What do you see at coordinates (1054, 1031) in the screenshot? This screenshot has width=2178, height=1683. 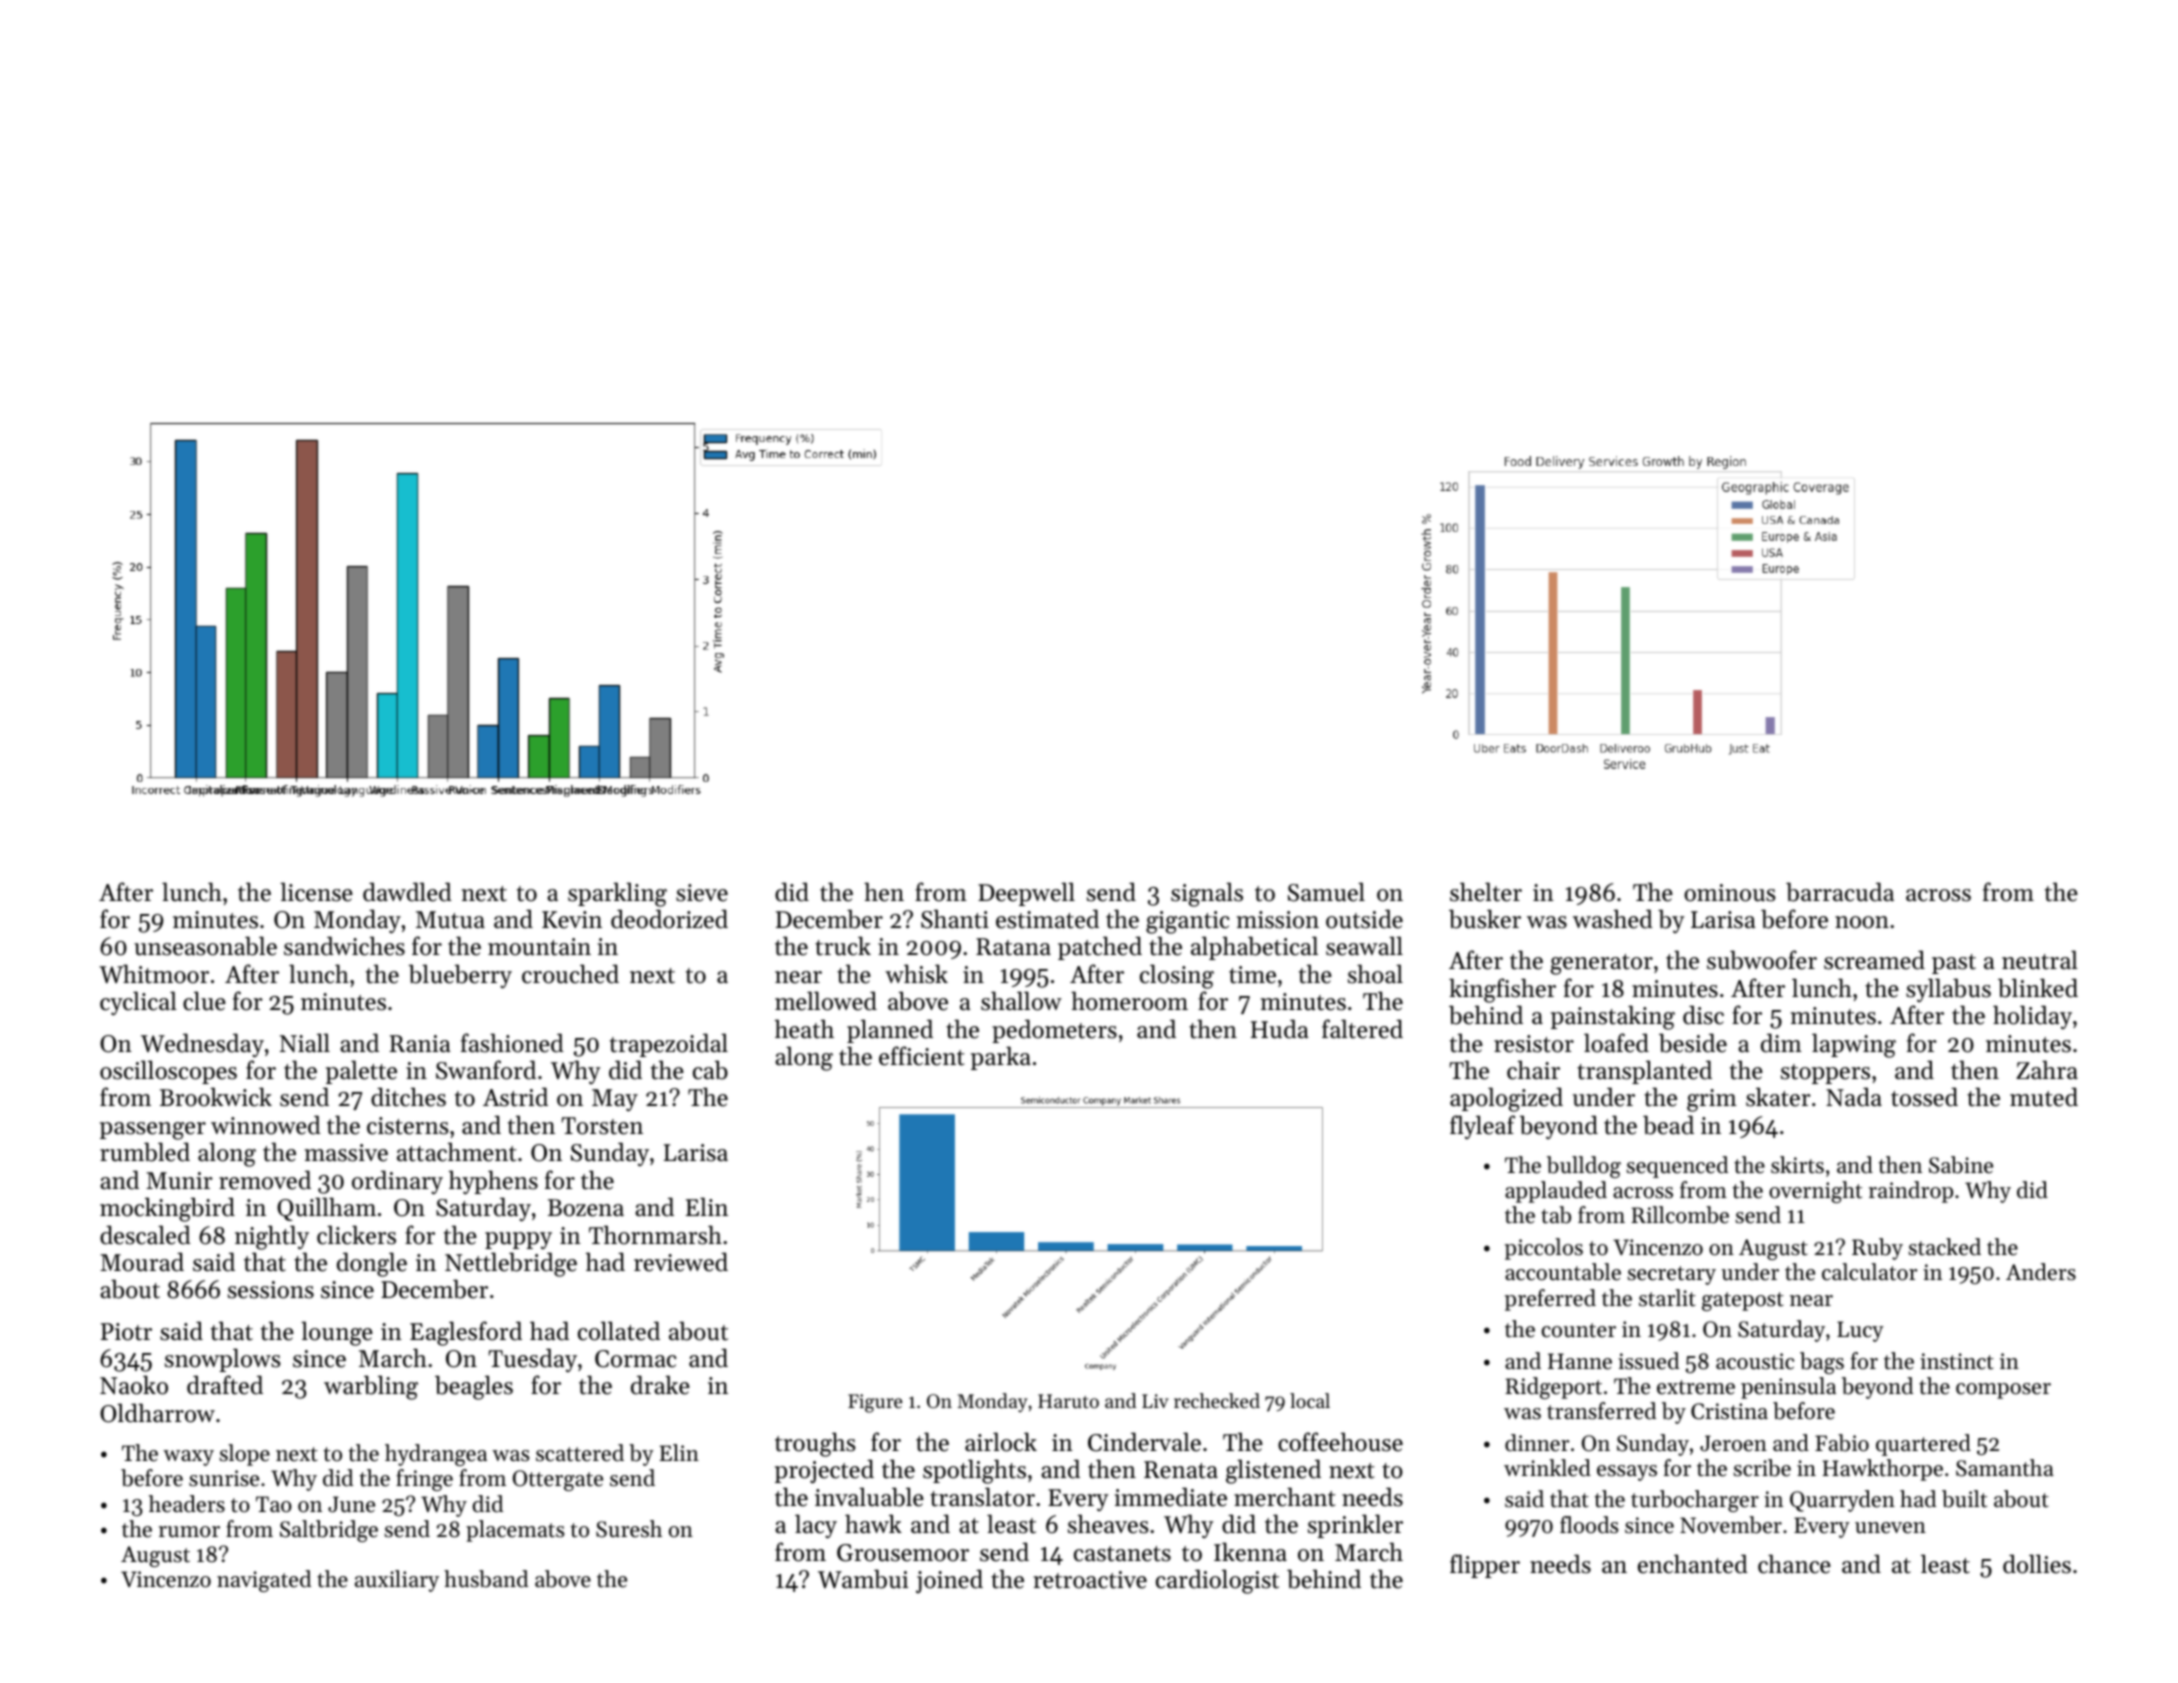 I see `pedometers` at bounding box center [1054, 1031].
